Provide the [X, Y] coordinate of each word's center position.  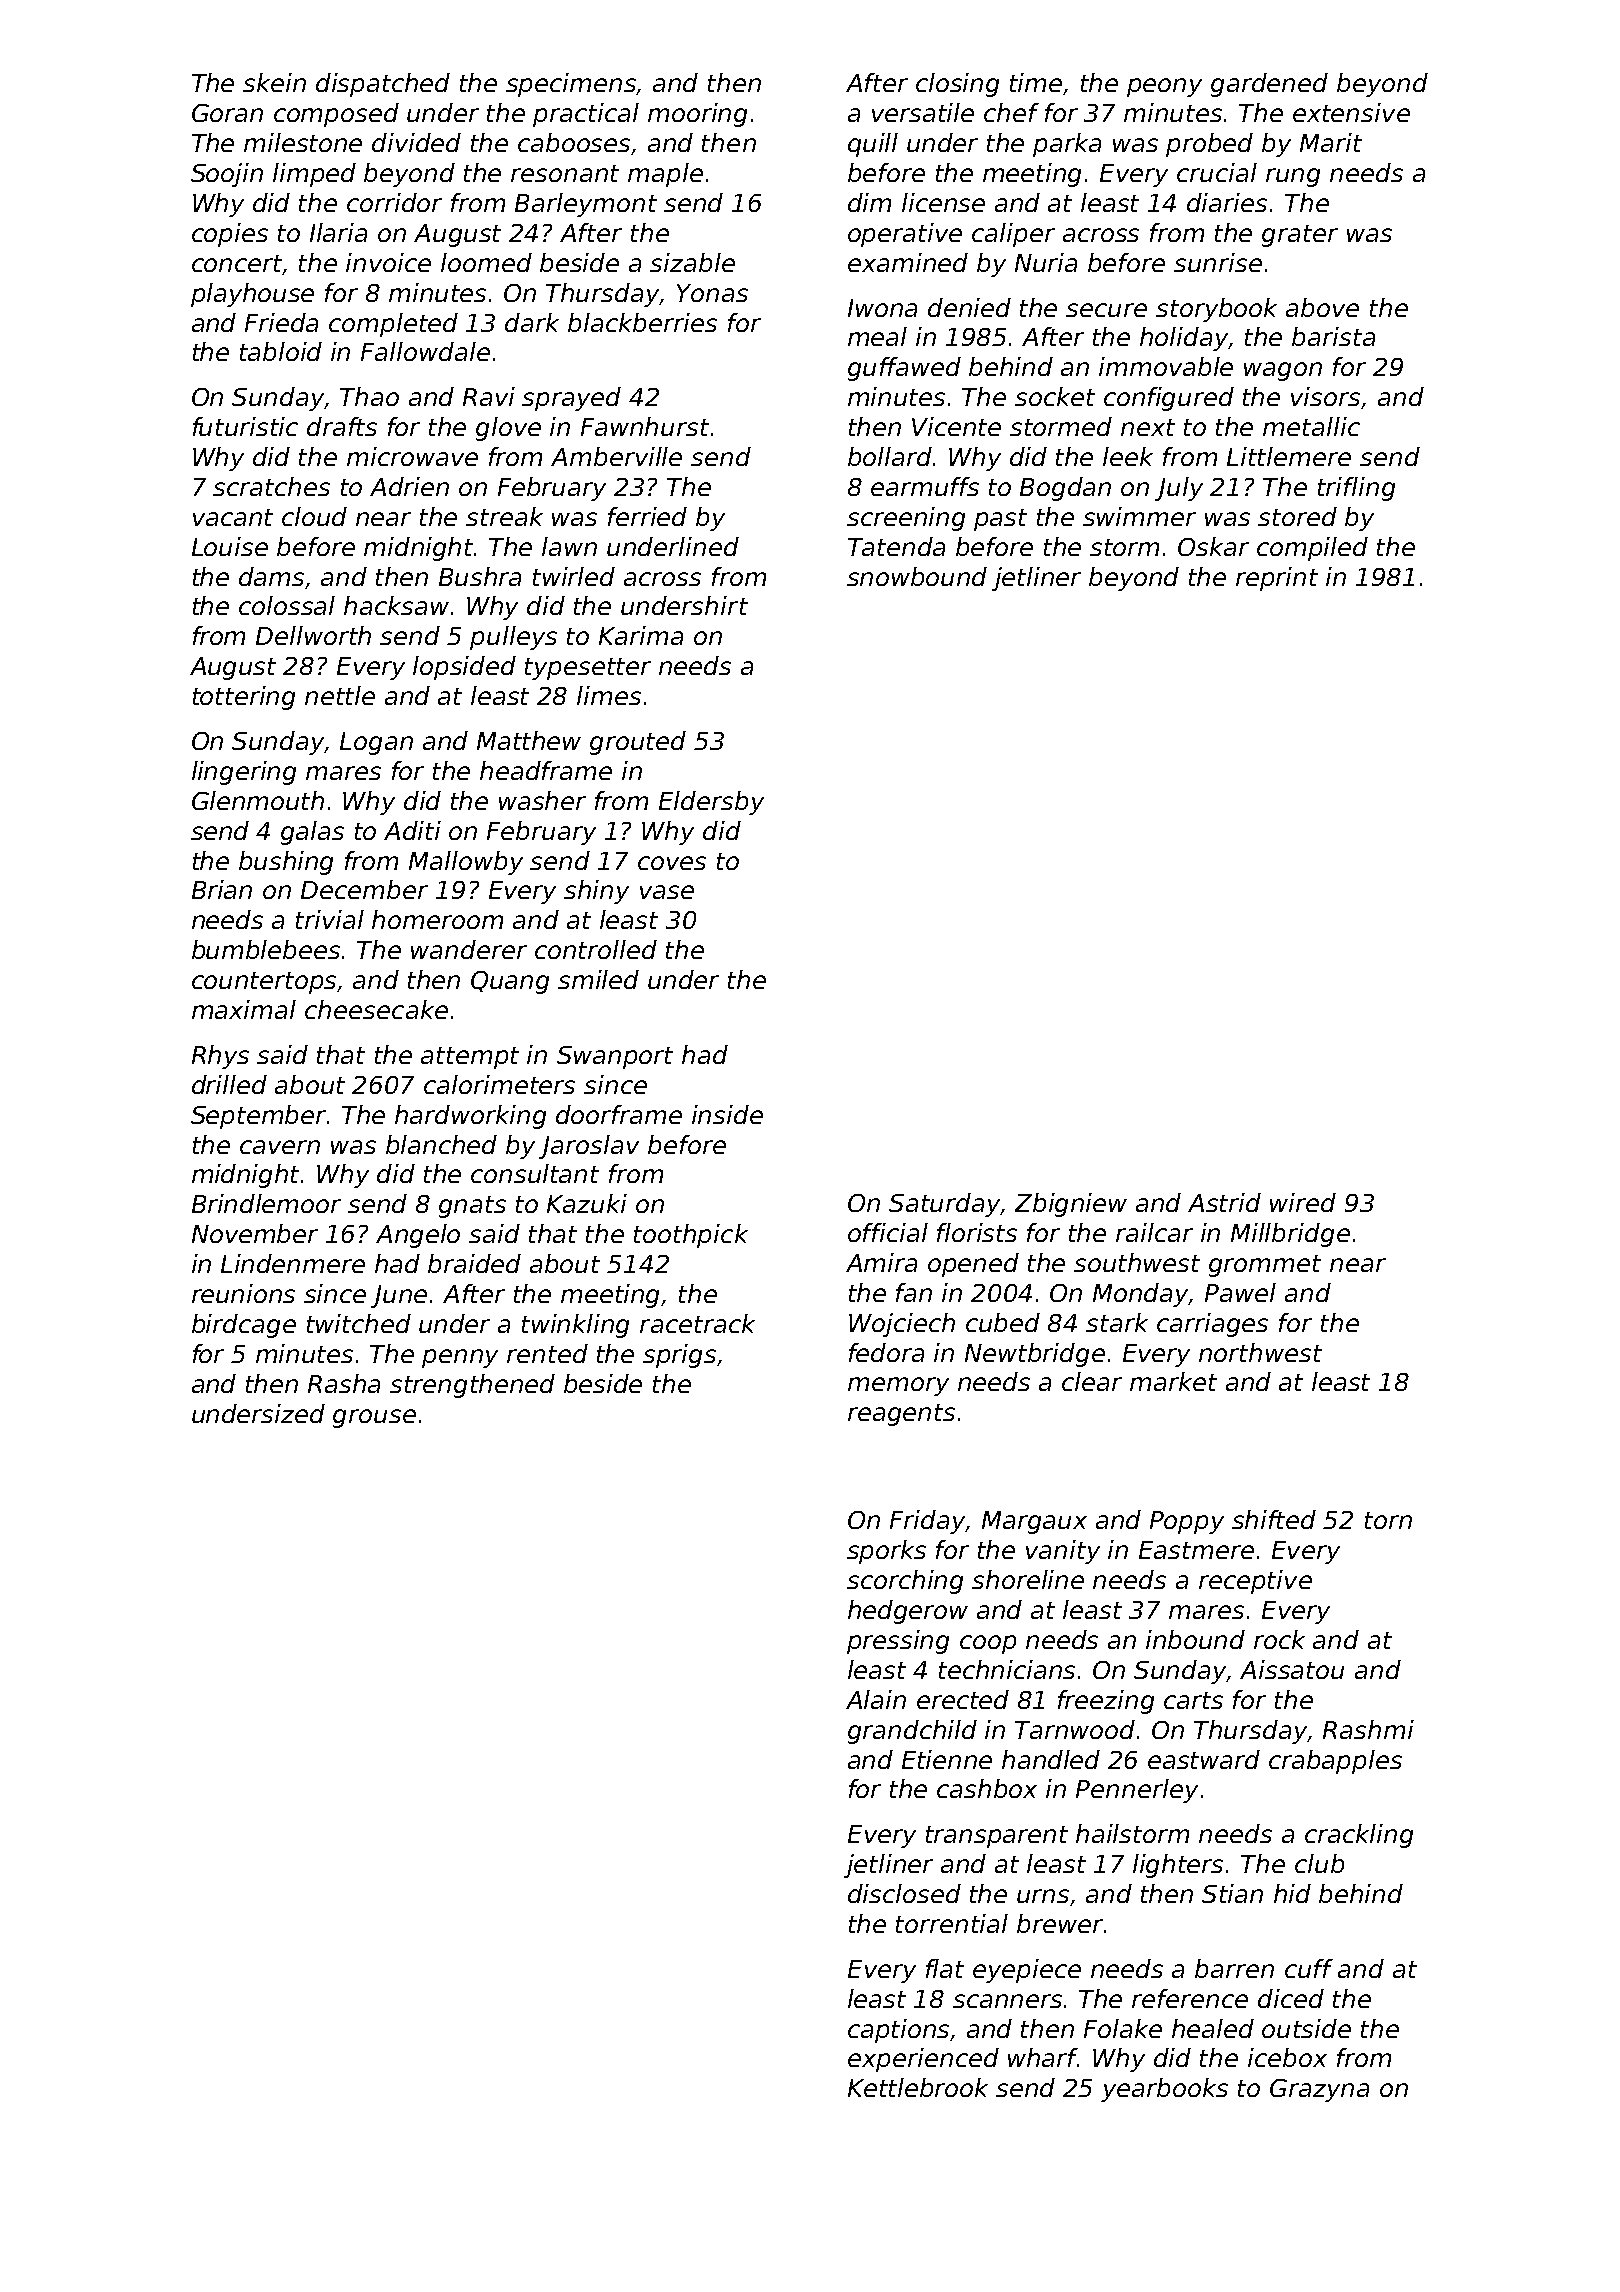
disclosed [904, 1893]
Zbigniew [1071, 1205]
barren [1234, 1968]
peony [1164, 87]
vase [667, 892]
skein [274, 82]
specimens [571, 85]
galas [312, 833]
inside [727, 1114]
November [255, 1233]
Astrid [1224, 1202]
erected [963, 1699]
